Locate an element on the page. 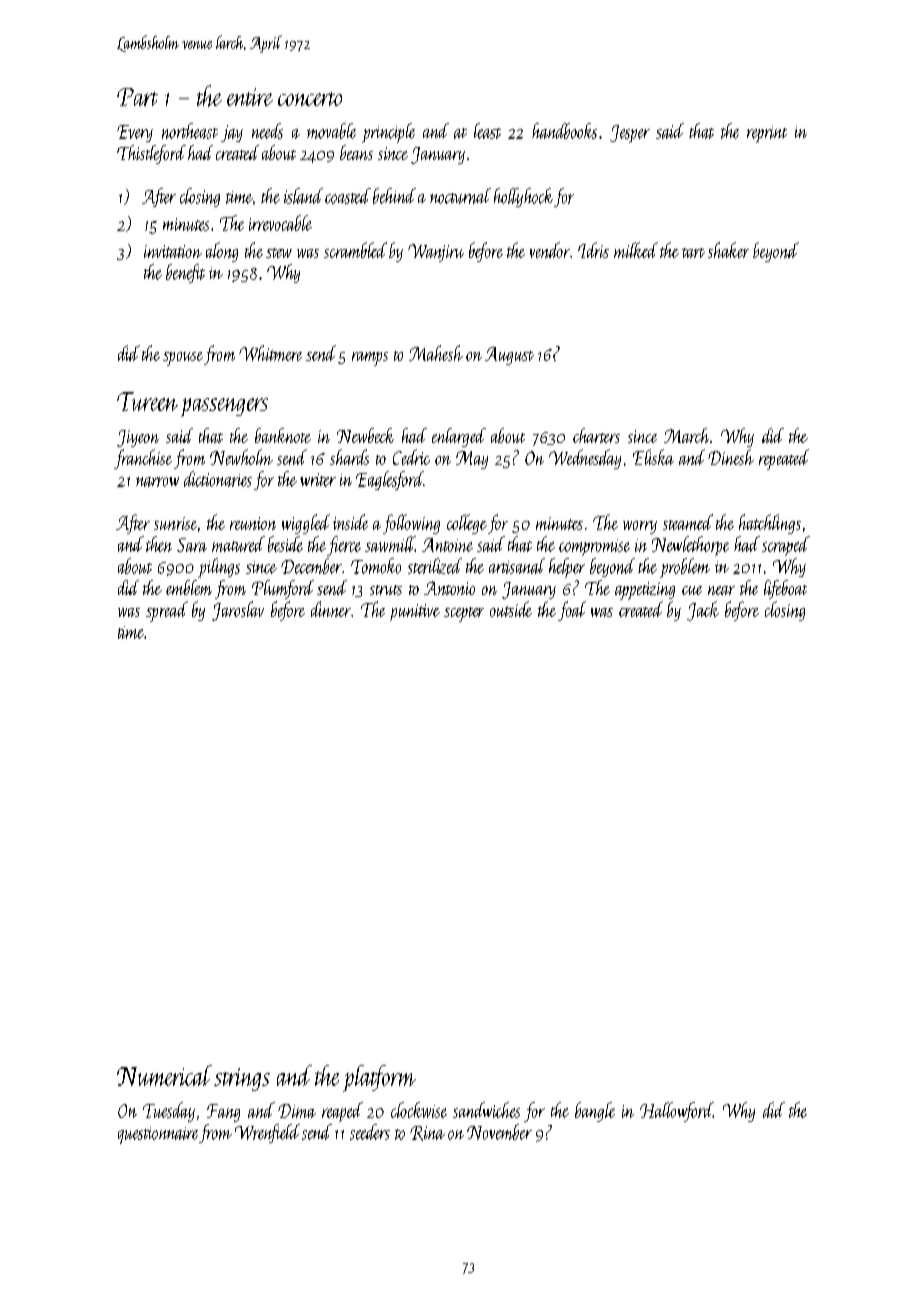 The width and height of the page is (924, 1308). handbooks is located at coordinates (564, 131).
